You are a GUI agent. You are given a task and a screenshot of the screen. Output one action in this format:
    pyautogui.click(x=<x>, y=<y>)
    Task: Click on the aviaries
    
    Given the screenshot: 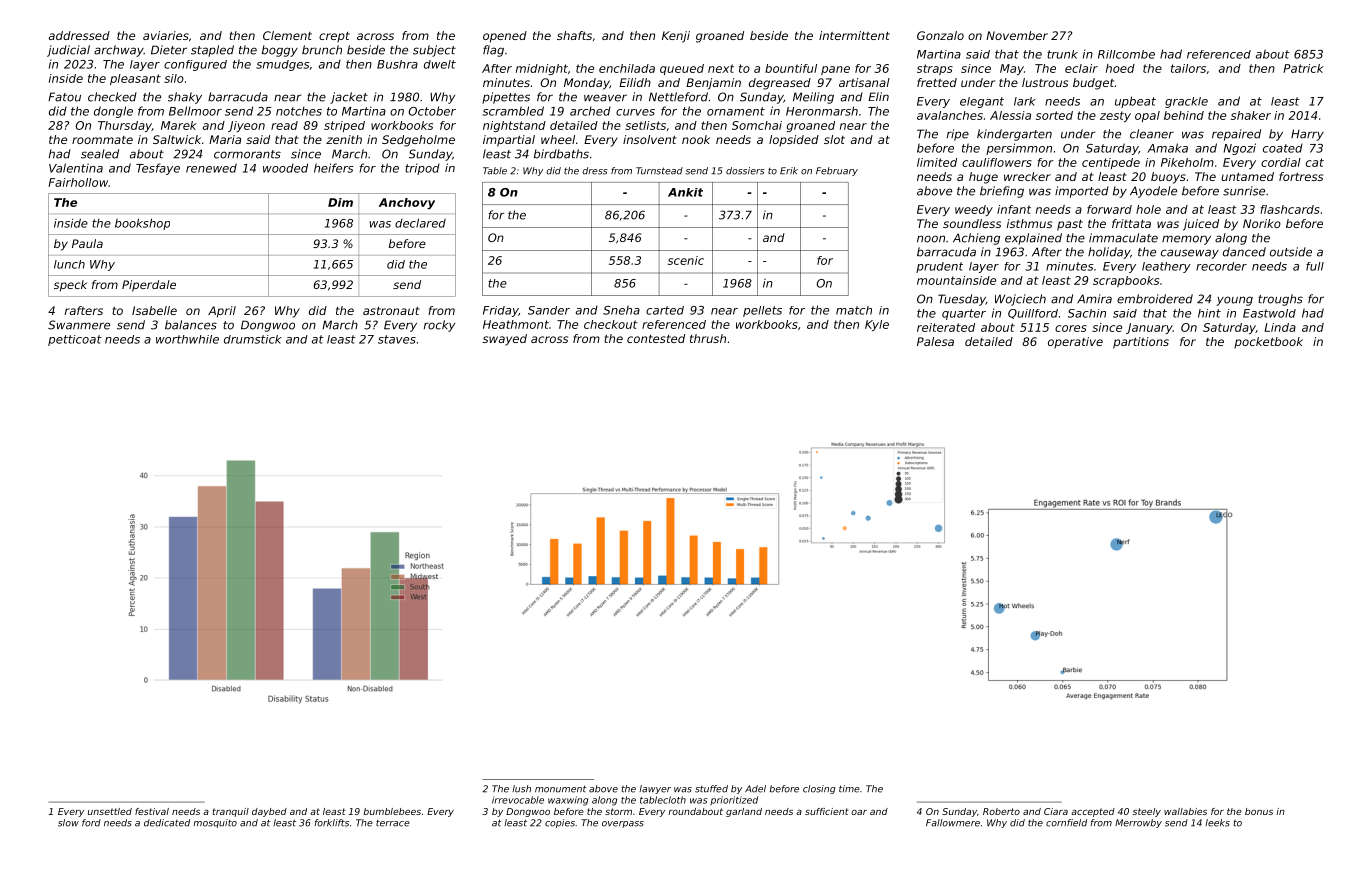 What is the action you would take?
    pyautogui.click(x=166, y=35)
